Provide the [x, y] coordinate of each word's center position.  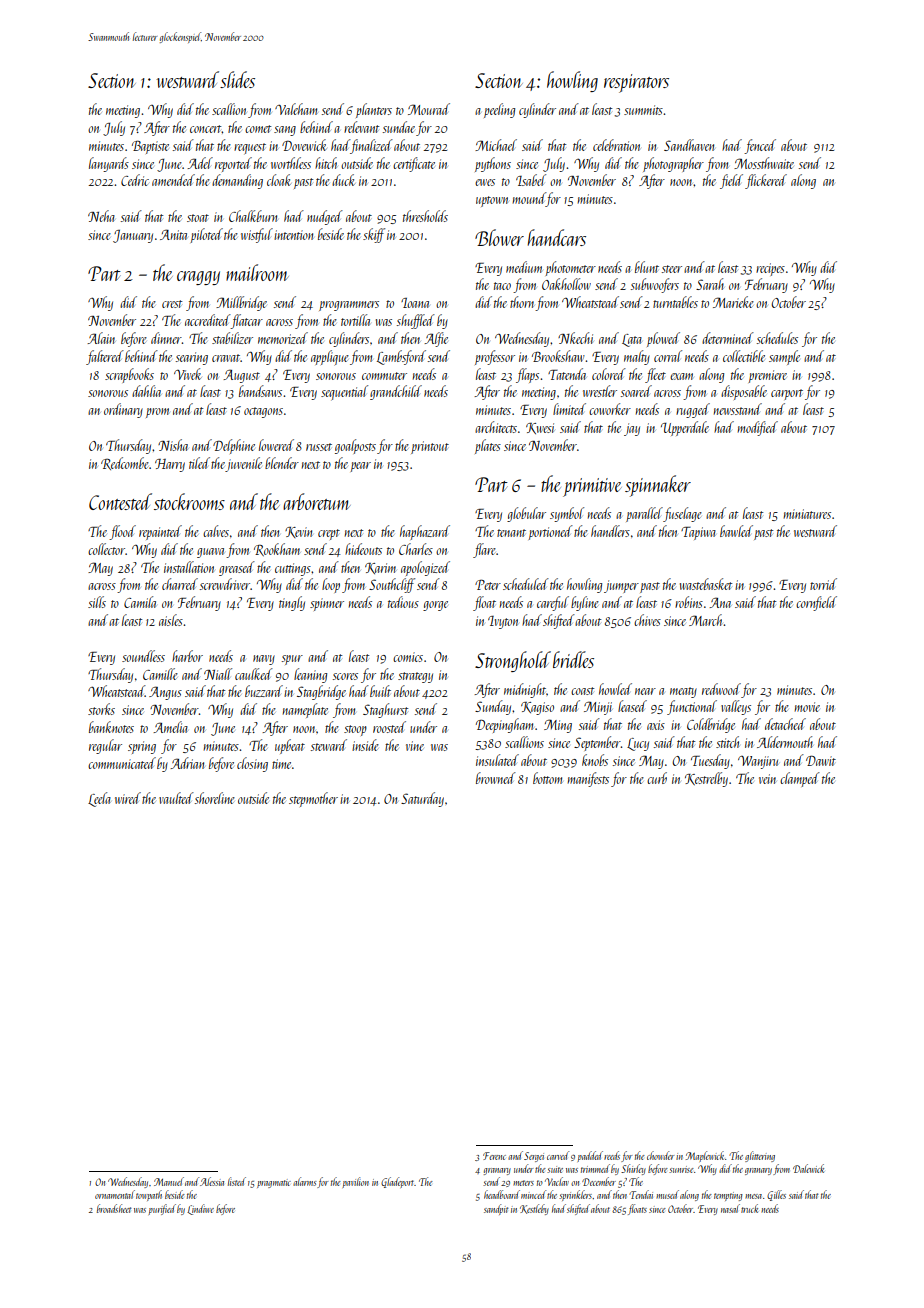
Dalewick [808, 1168]
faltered [105, 357]
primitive [592, 487]
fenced [760, 146]
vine [415, 746]
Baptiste [150, 147]
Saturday [422, 799]
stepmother [313, 799]
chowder [660, 1155]
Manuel [169, 1181]
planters [374, 110]
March [706, 620]
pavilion [355, 1182]
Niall [218, 674]
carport [787, 394]
